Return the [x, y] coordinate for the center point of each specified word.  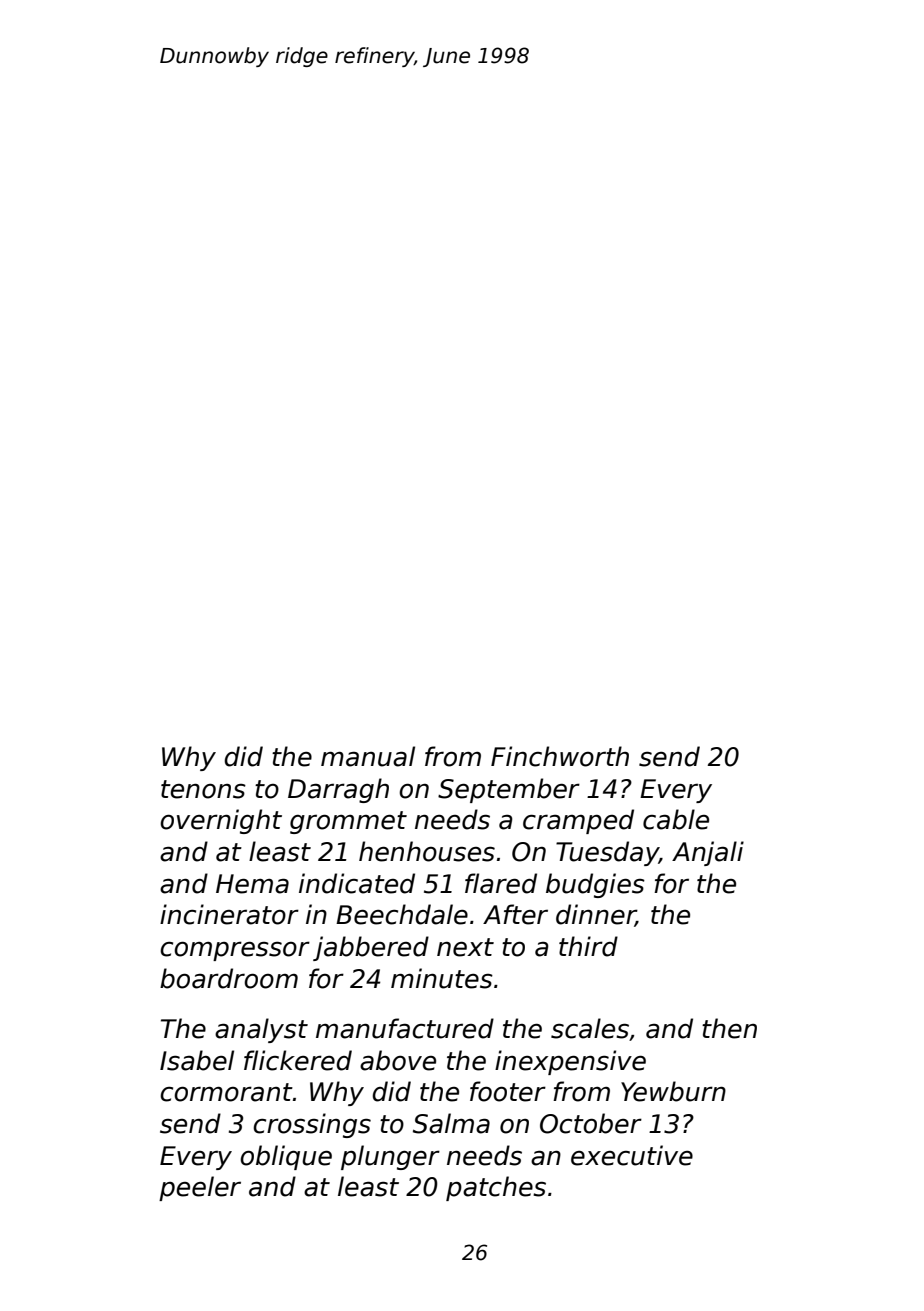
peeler [200, 1188]
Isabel [197, 1060]
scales [590, 1028]
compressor [235, 951]
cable [676, 819]
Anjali [708, 853]
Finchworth [560, 756]
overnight [221, 821]
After [515, 914]
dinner [596, 915]
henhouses [427, 851]
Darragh [338, 790]
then [729, 1028]
